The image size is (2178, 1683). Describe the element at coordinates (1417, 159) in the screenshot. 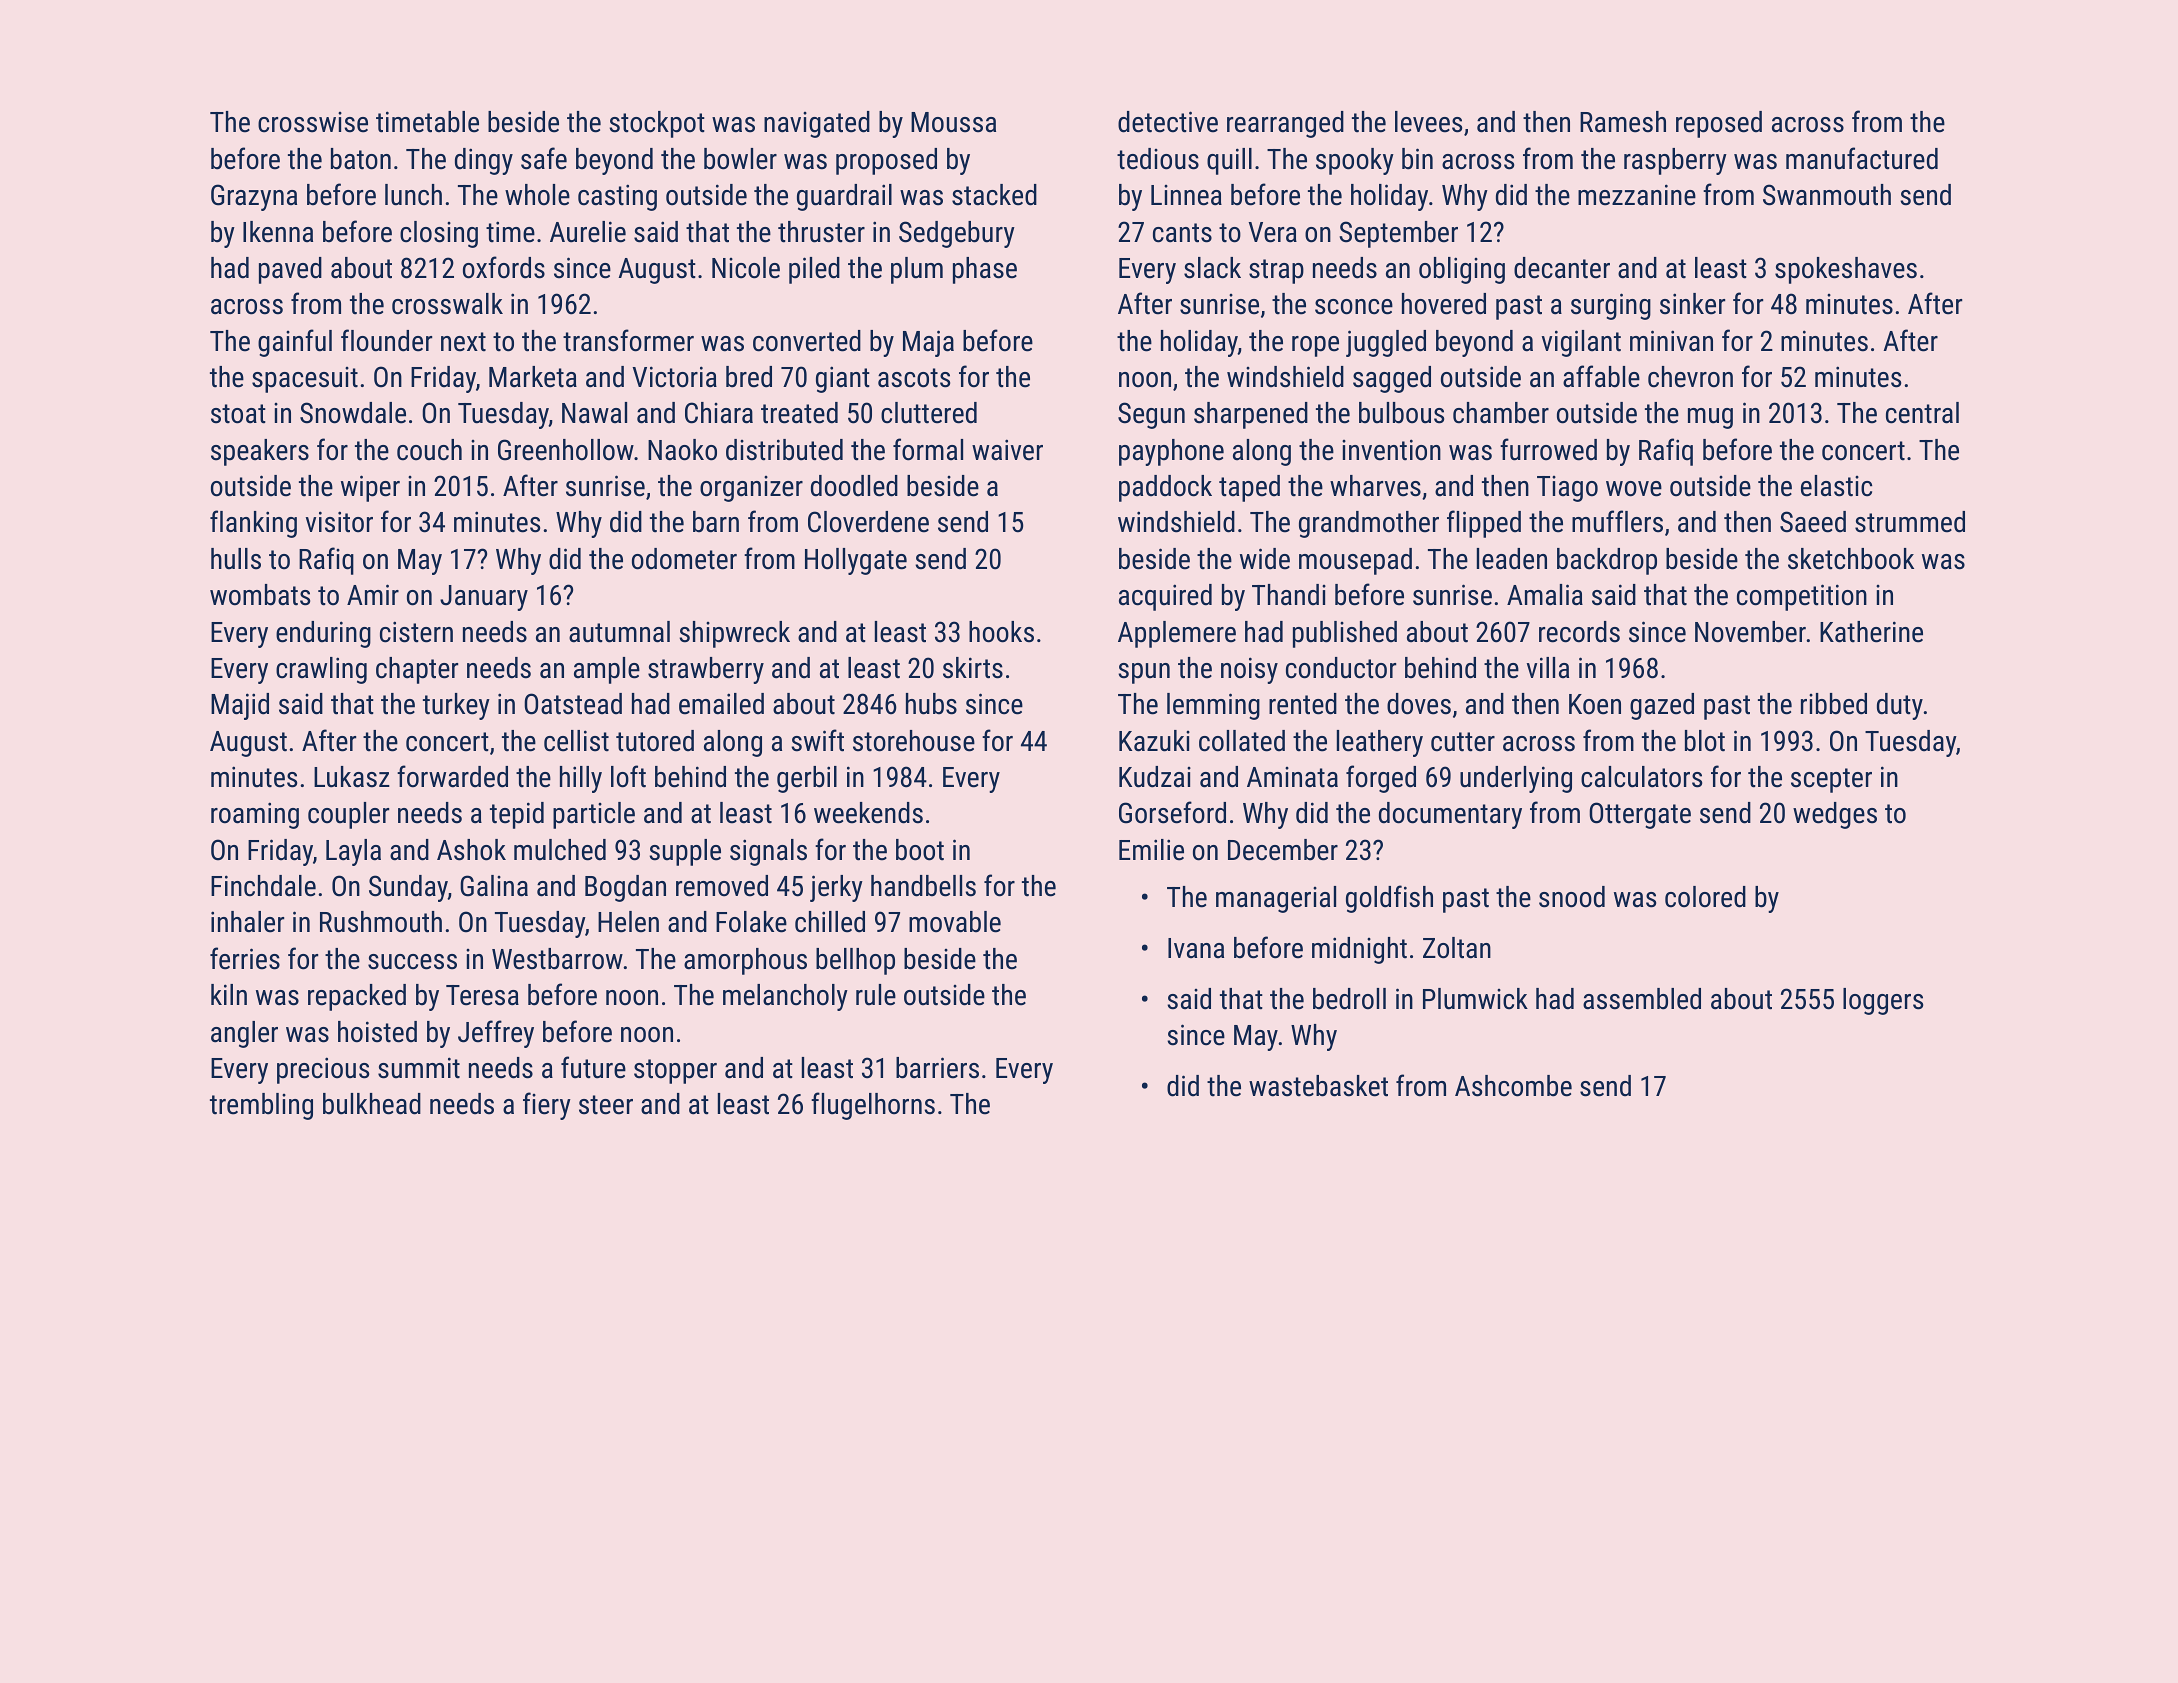

I see `bin` at that location.
